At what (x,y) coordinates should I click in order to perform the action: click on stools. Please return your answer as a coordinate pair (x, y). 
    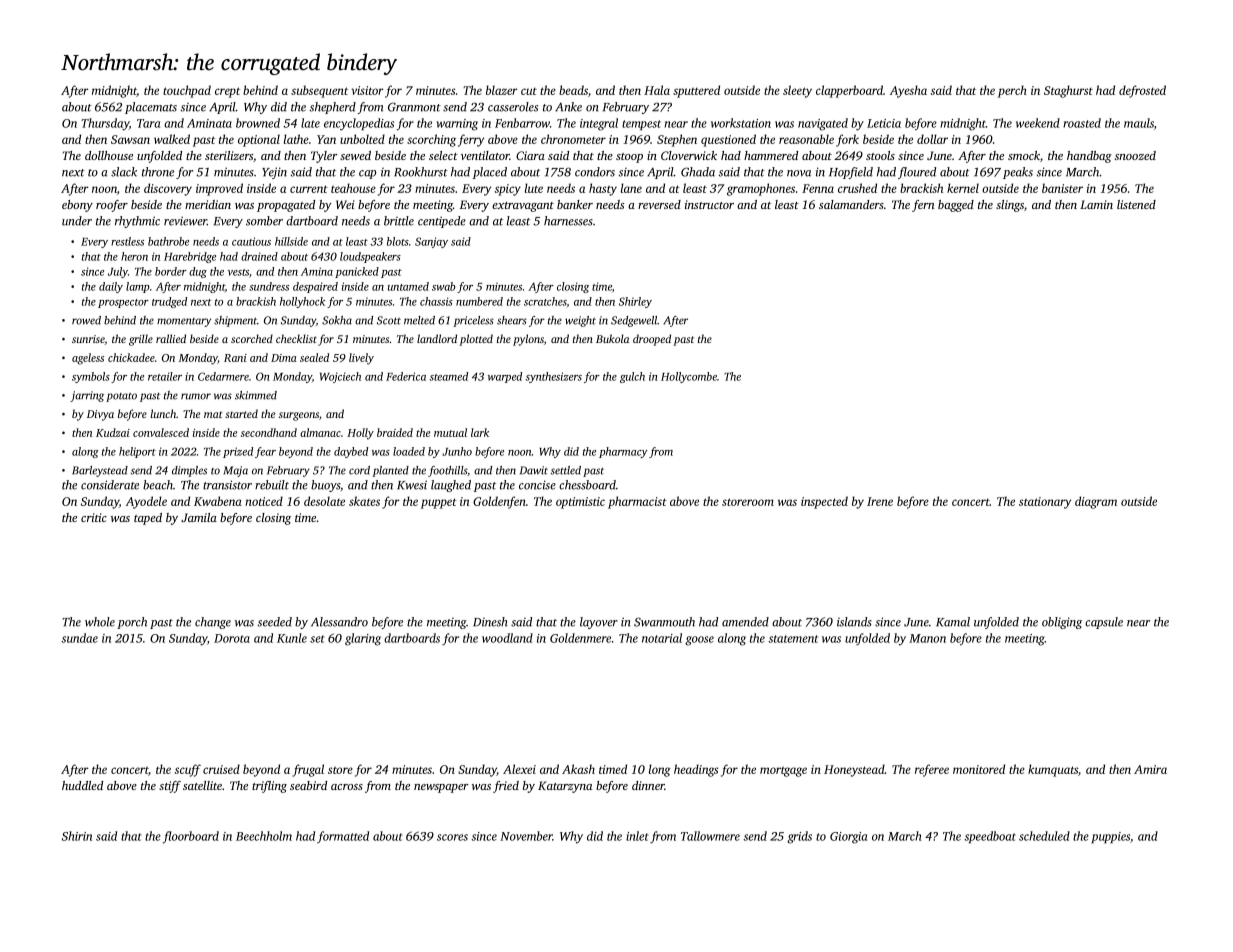
    Looking at the image, I should click on (880, 155).
